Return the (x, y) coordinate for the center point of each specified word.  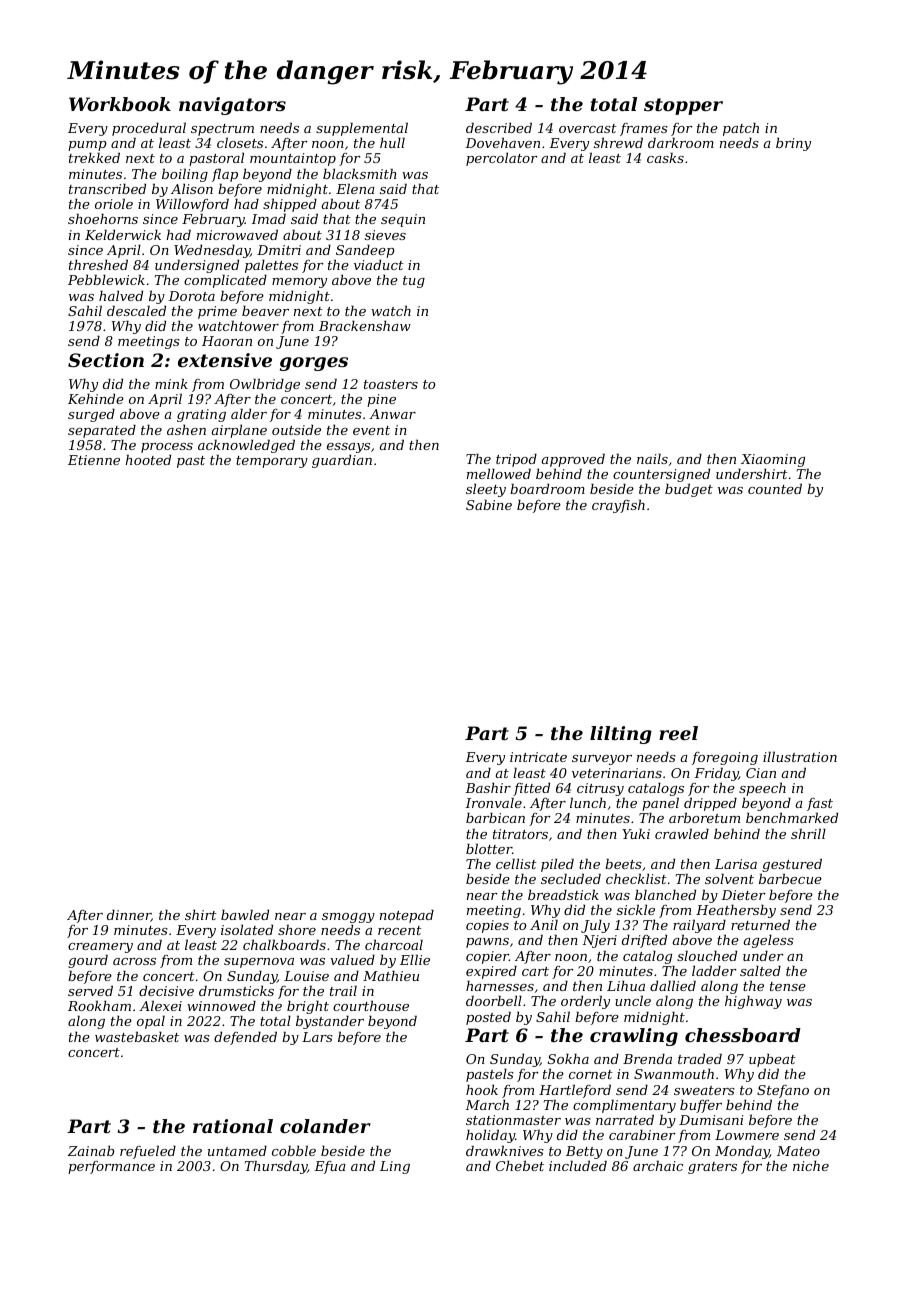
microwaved (237, 234)
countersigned (661, 476)
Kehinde (96, 398)
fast (820, 805)
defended (245, 1038)
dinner (129, 915)
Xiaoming (773, 460)
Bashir (488, 787)
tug (414, 282)
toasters (391, 384)
